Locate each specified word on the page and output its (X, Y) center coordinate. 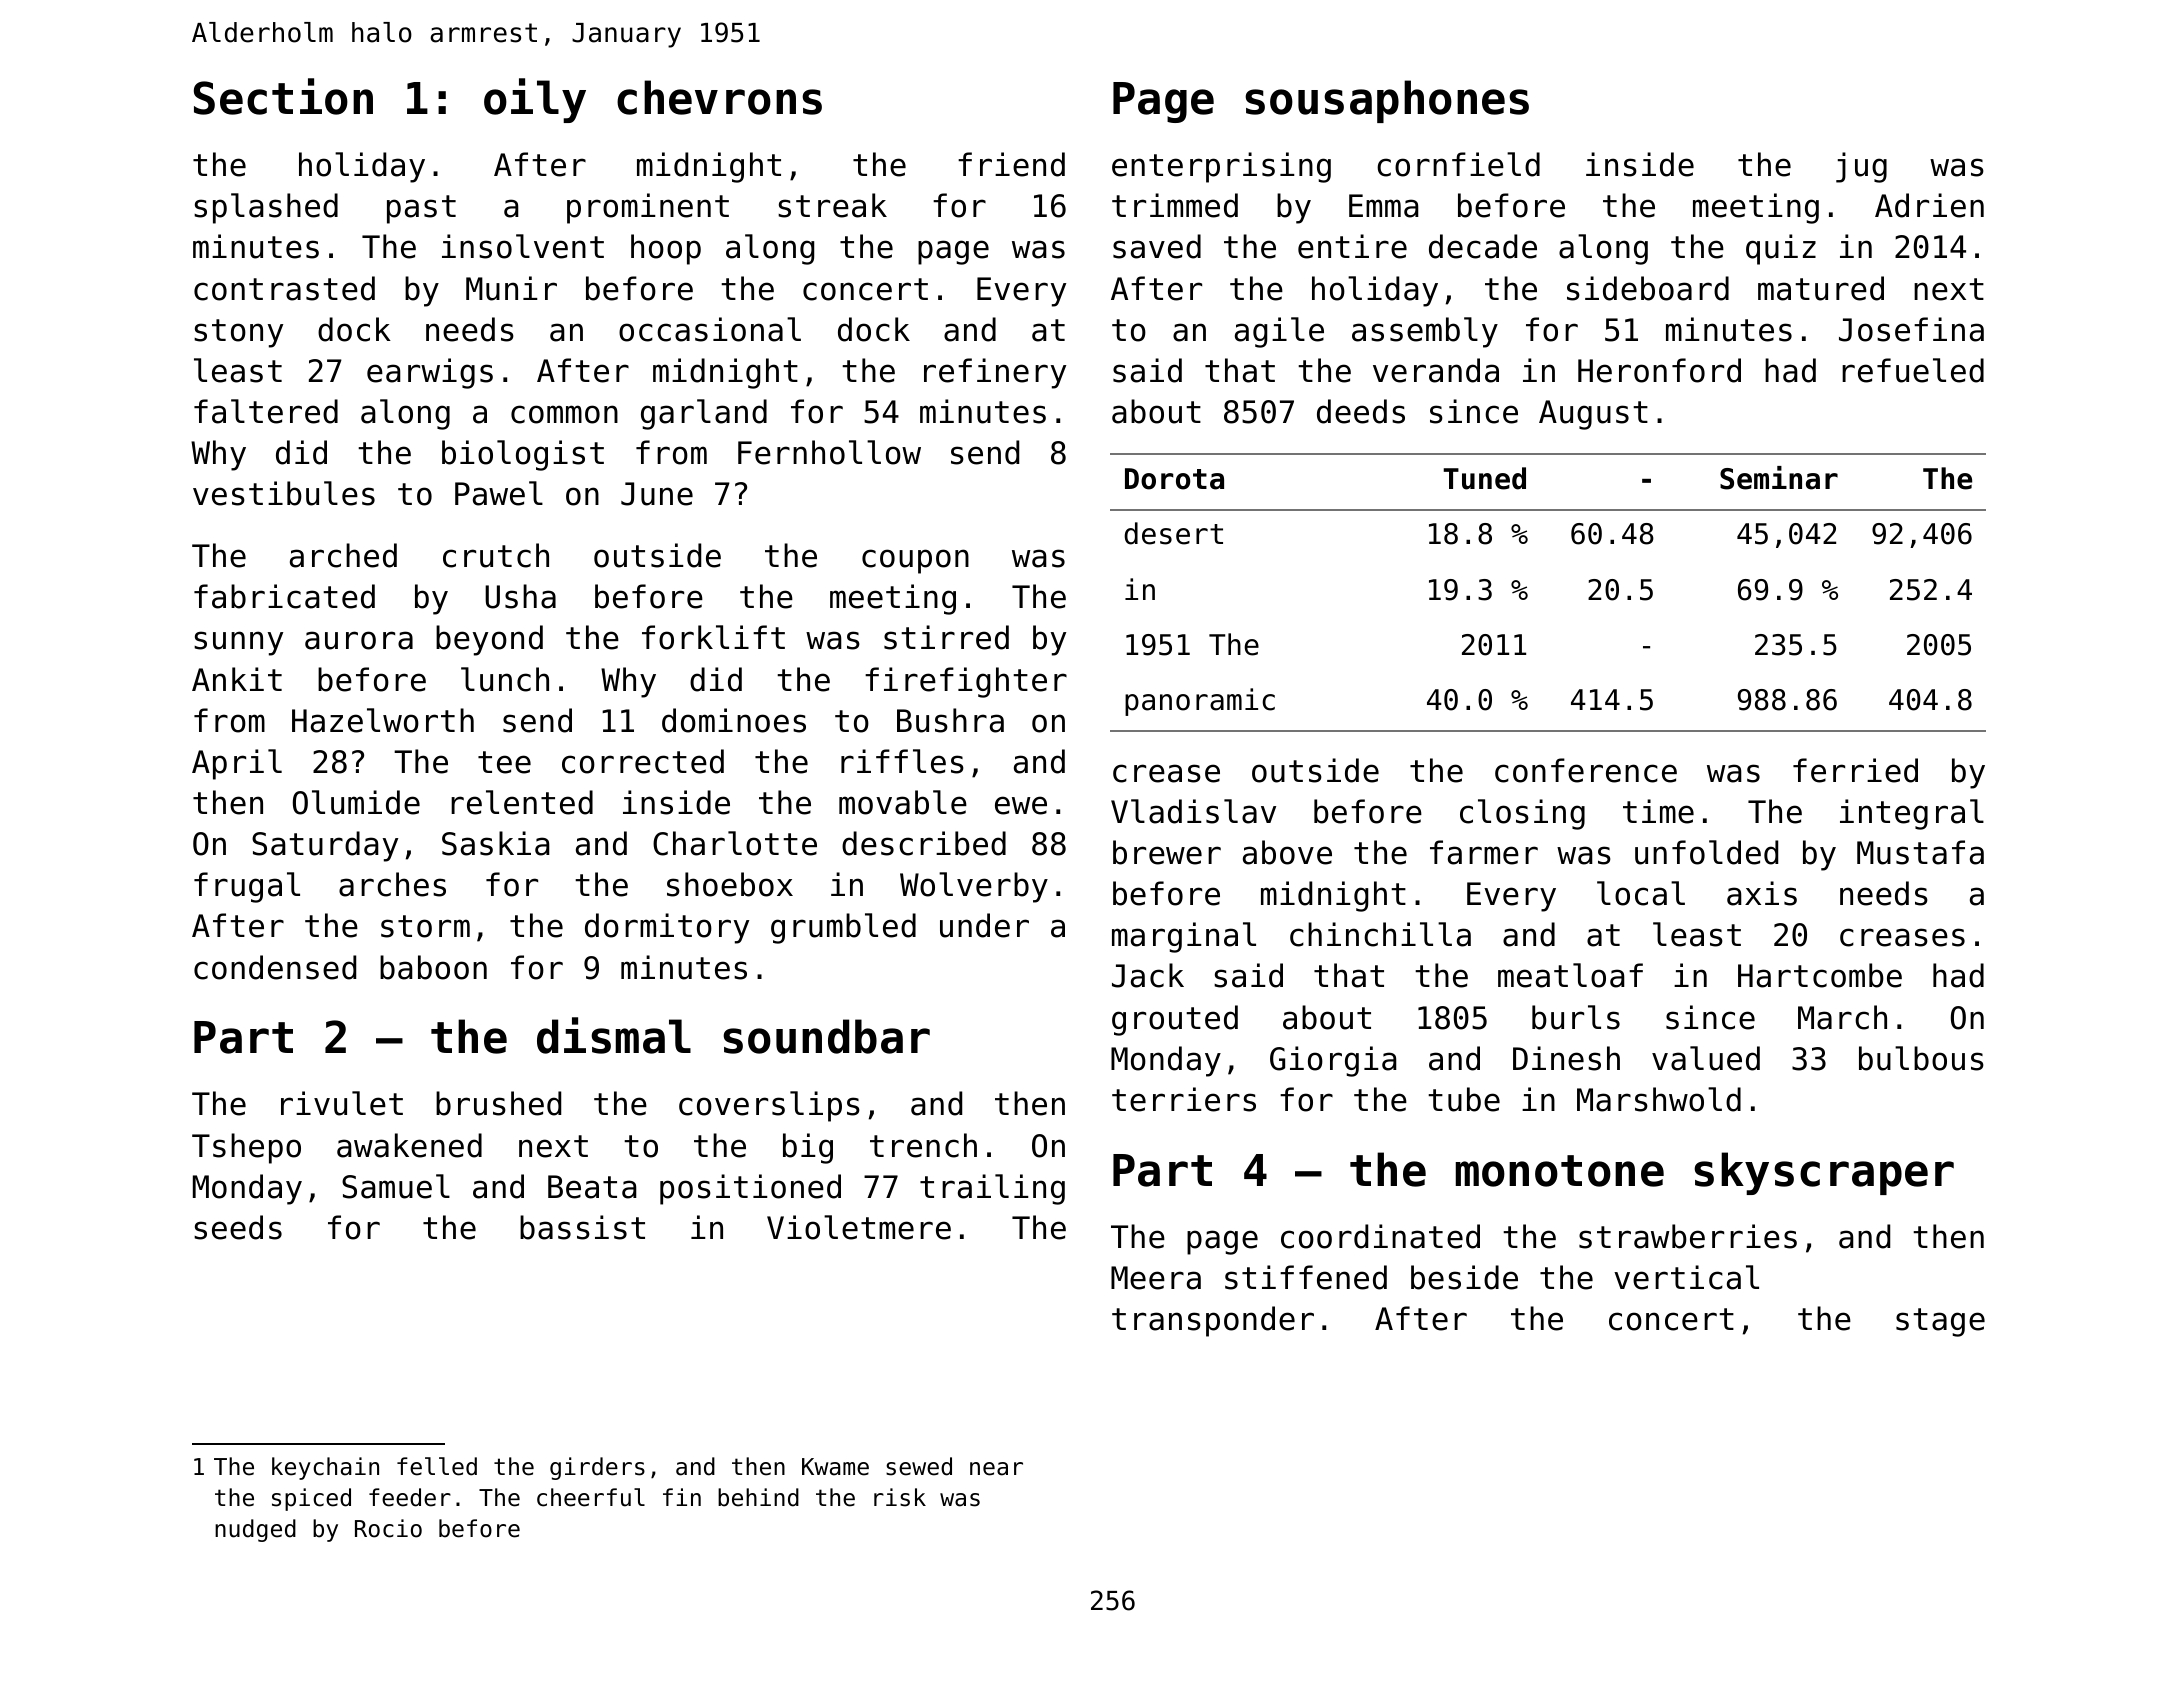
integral (1912, 814)
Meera (1156, 1278)
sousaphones (1387, 101)
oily (535, 100)
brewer (1167, 852)
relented (522, 802)
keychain (325, 1468)
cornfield (1458, 164)
